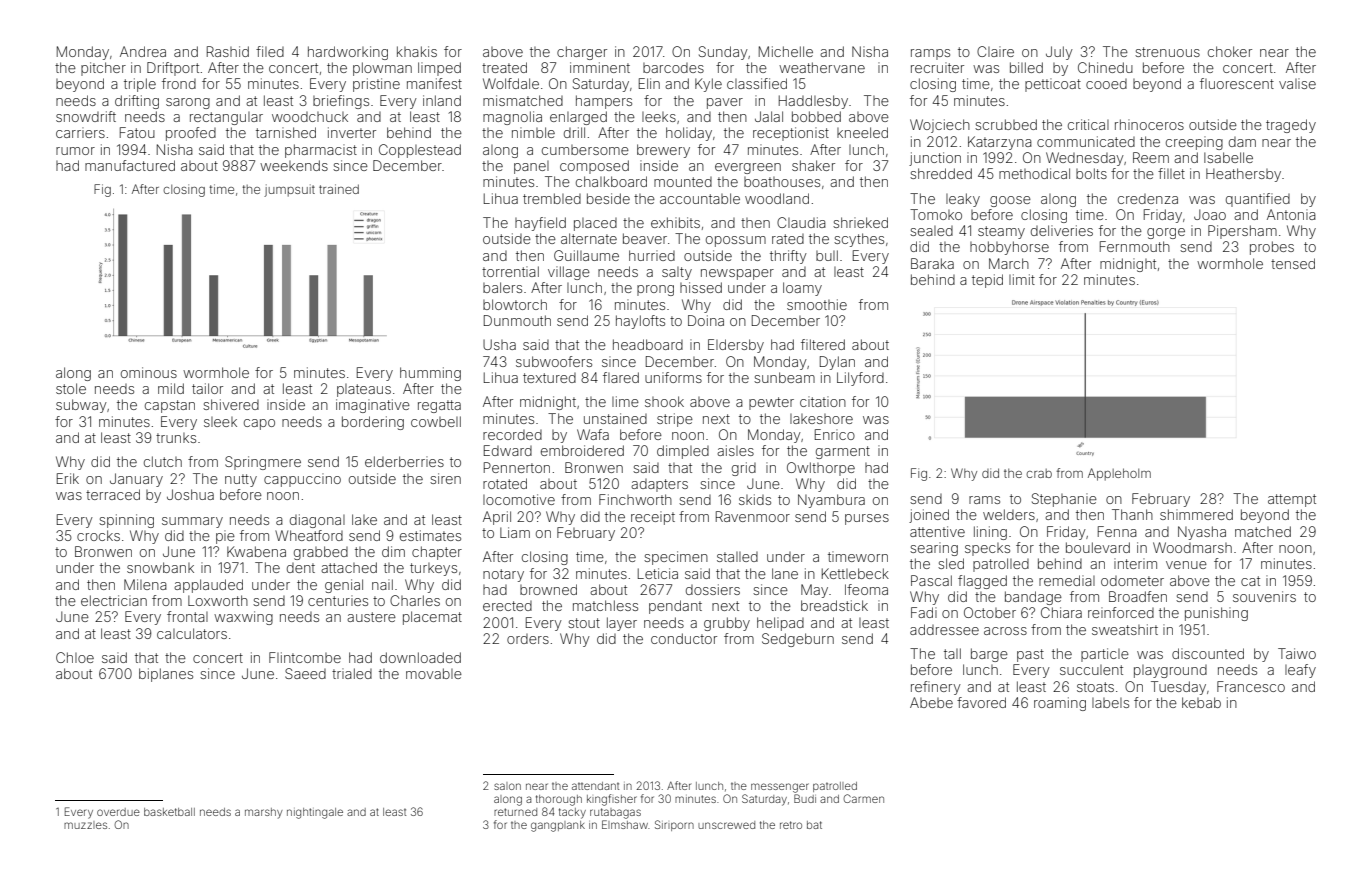 The image size is (1372, 887). What do you see at coordinates (286, 132) in the screenshot?
I see `tarnished` at bounding box center [286, 132].
